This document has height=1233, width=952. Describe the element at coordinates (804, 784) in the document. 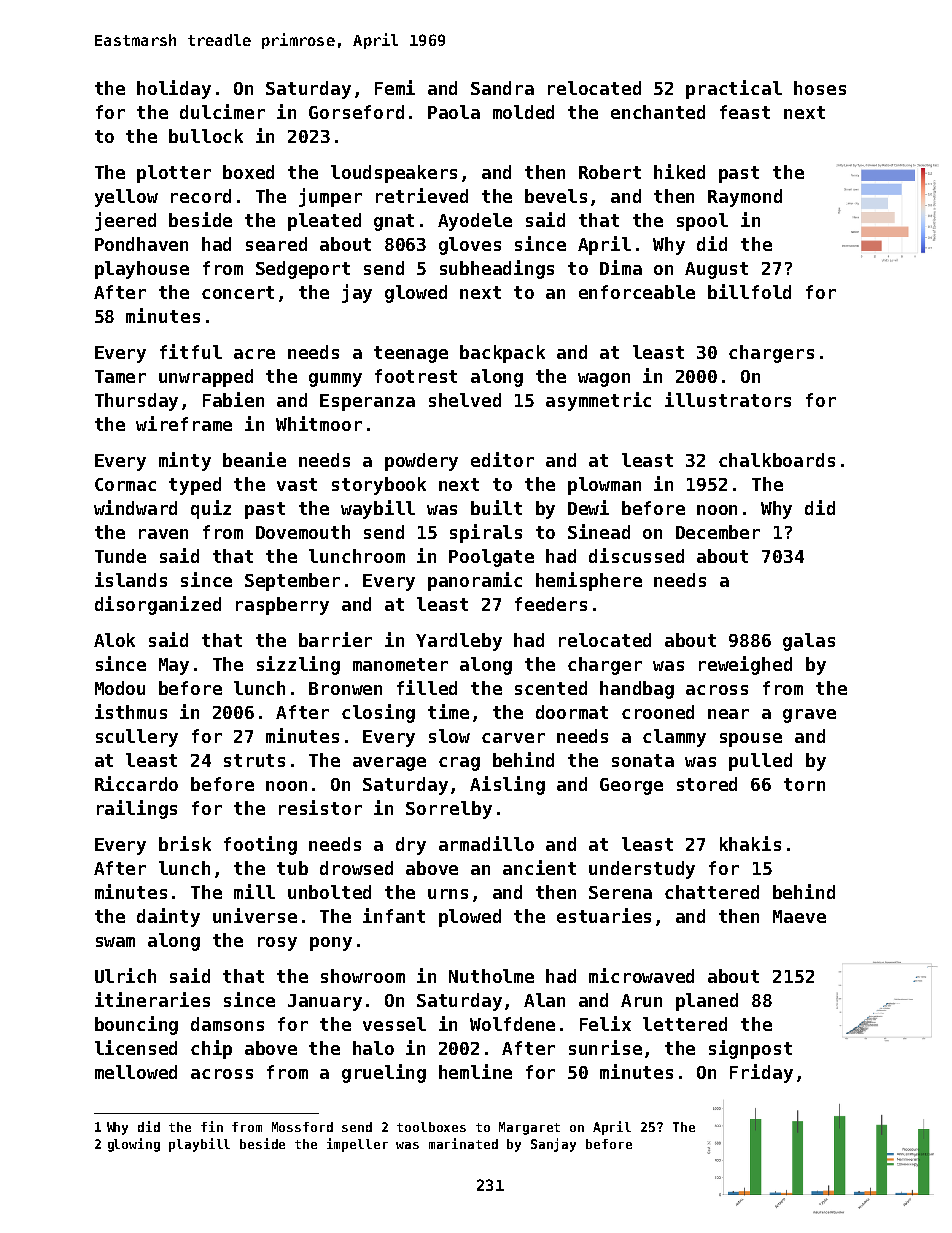

I see `torn` at that location.
